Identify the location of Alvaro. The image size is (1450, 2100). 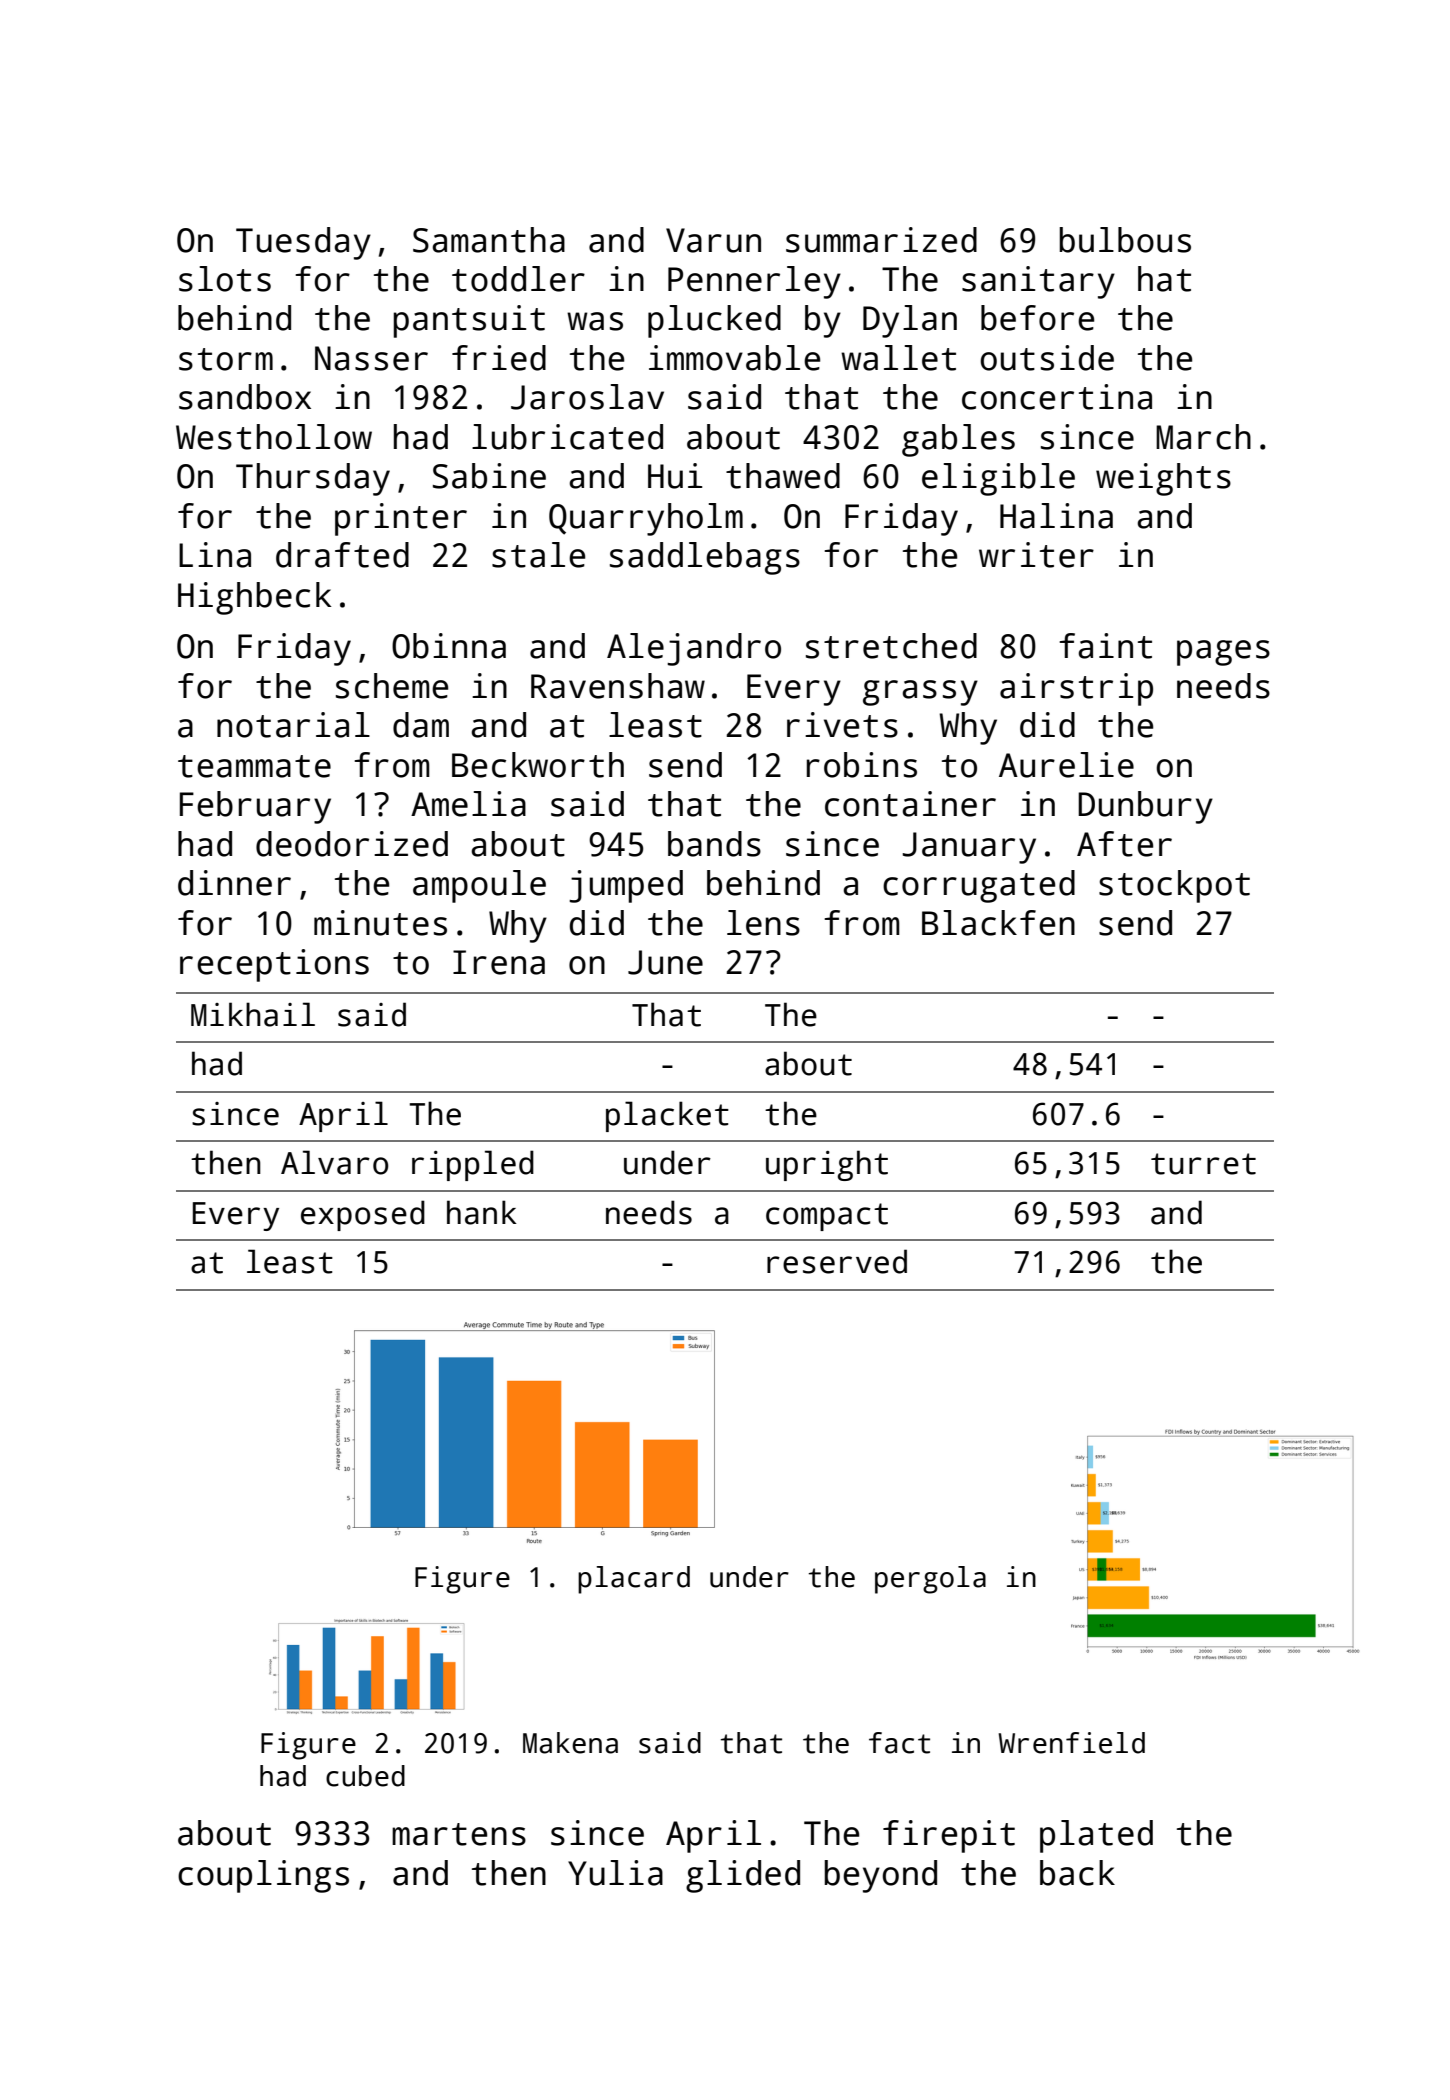
(334, 1162).
